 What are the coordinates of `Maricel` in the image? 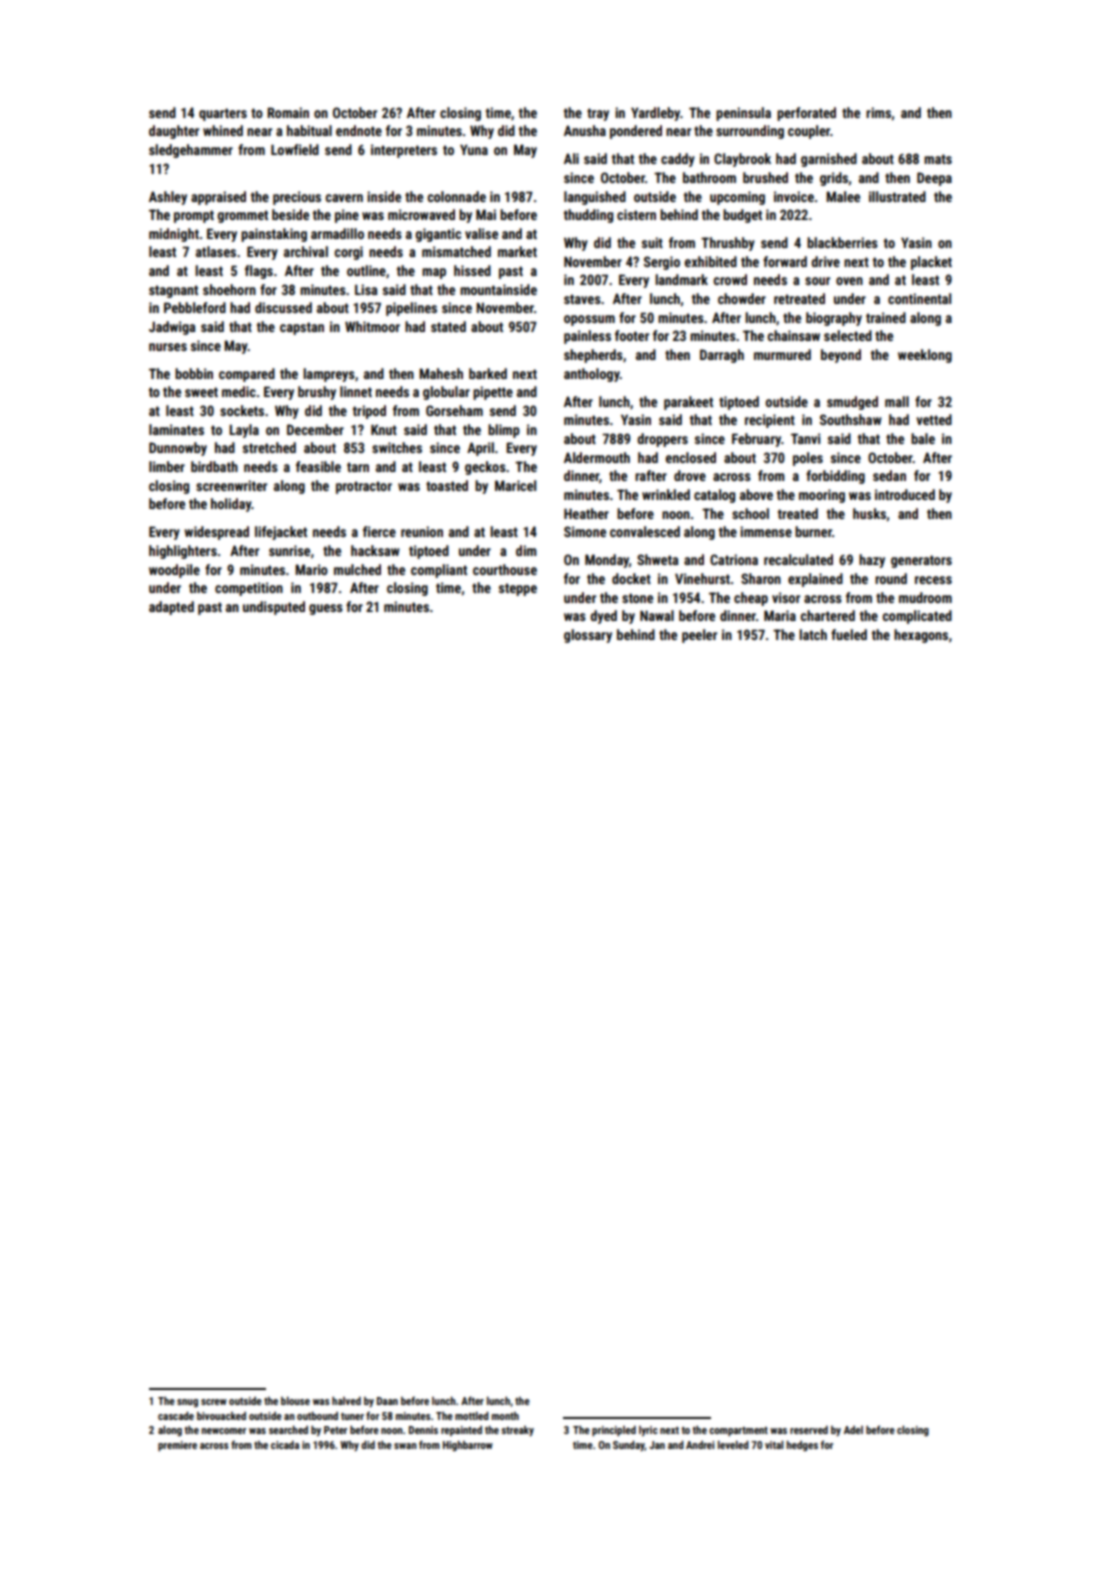 It's located at (515, 485).
